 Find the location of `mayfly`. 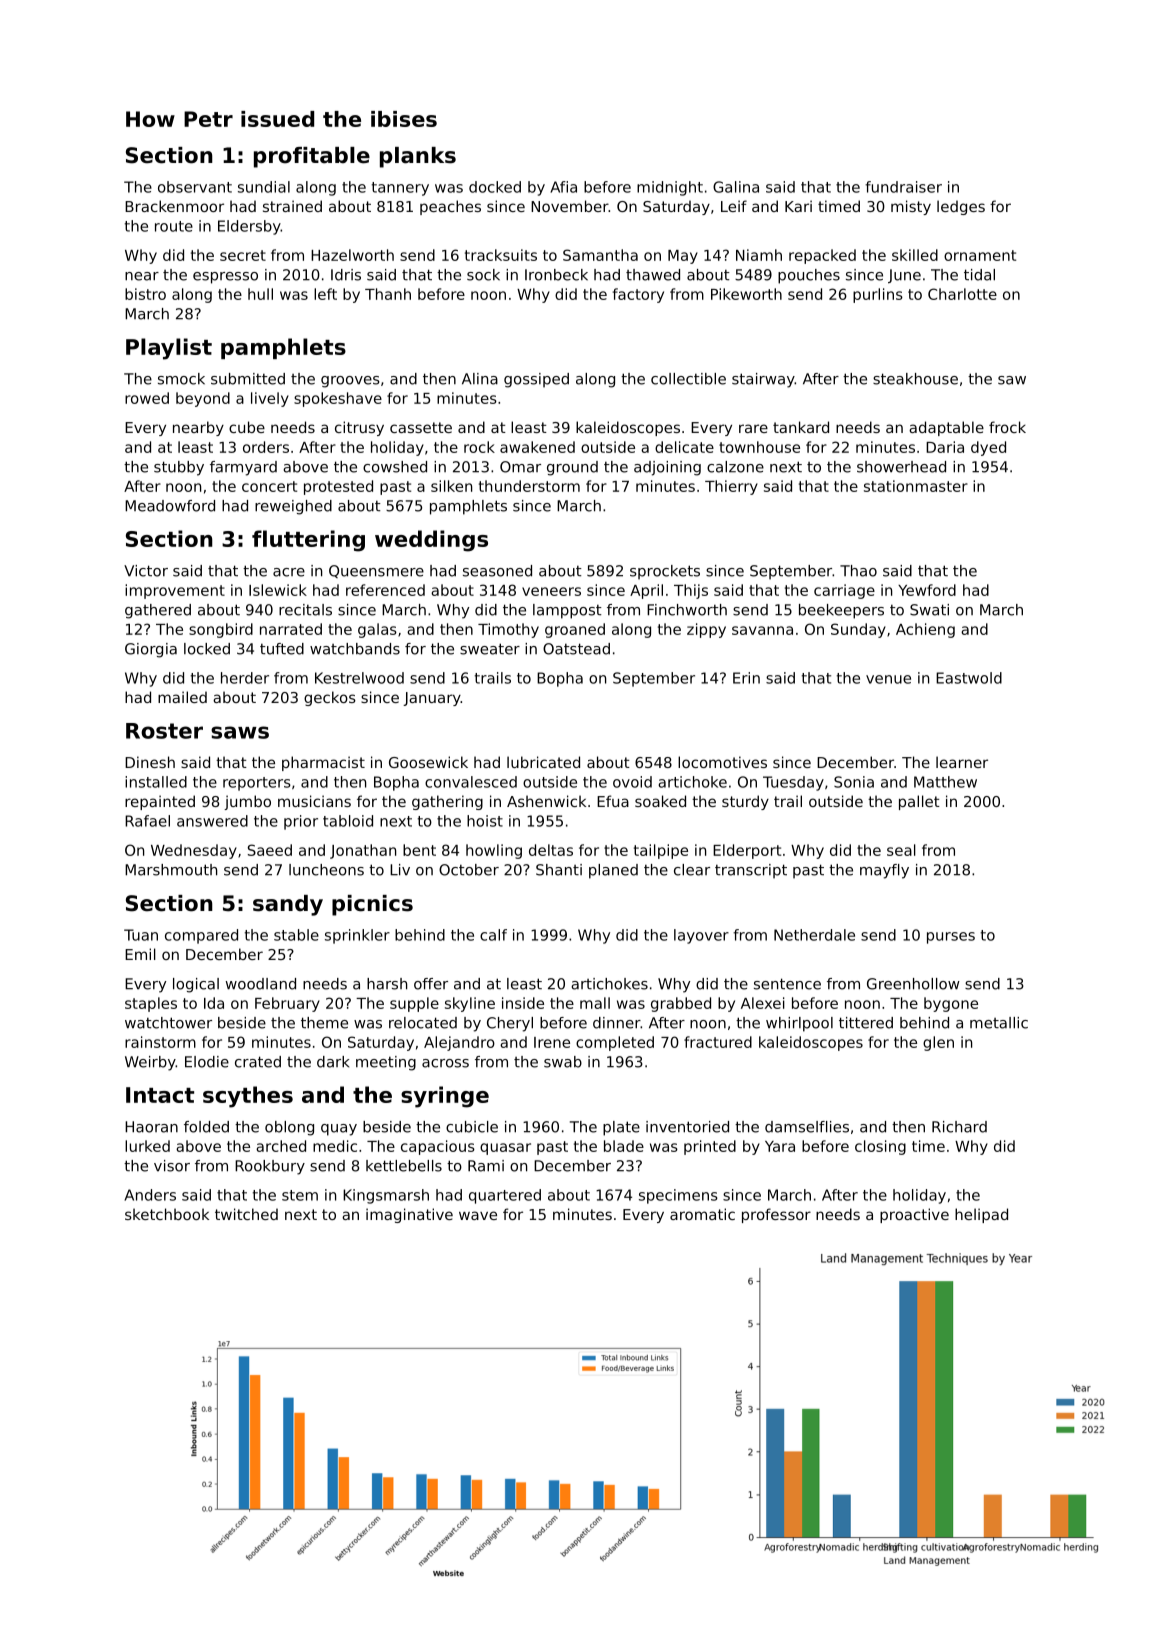

mayfly is located at coordinates (884, 871).
